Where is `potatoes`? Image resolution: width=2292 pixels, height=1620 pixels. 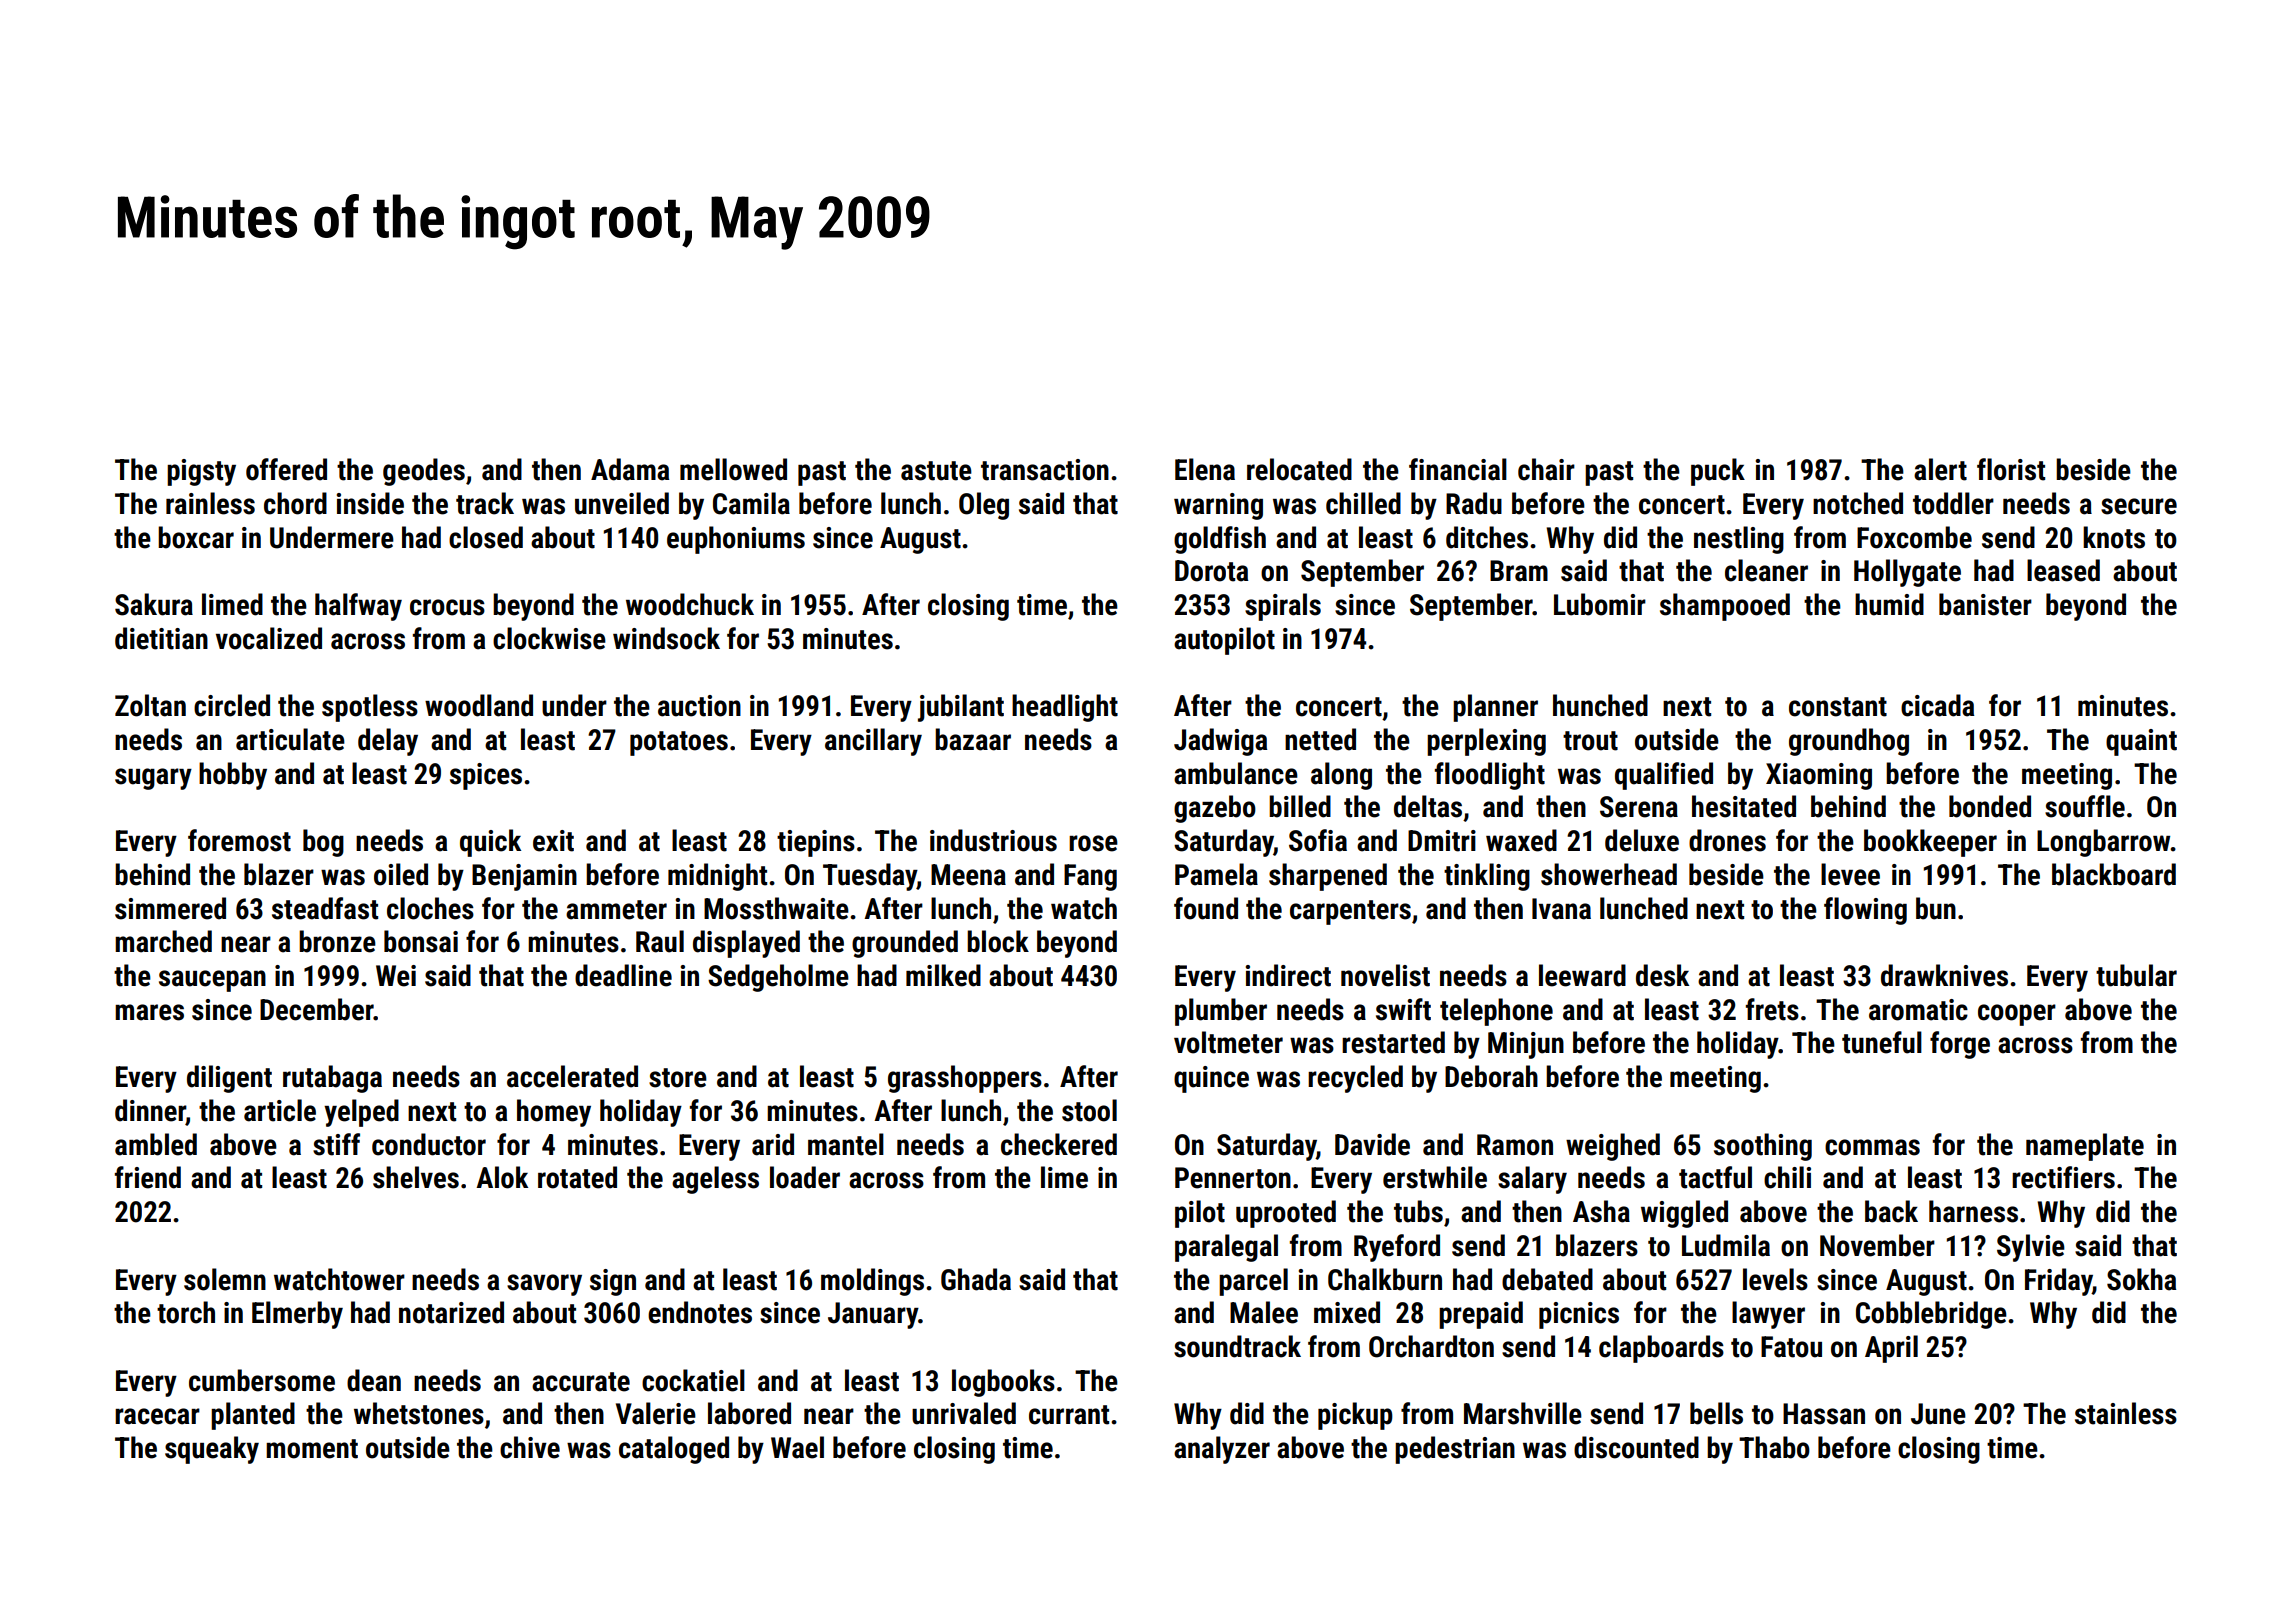
potatoes is located at coordinates (679, 743).
